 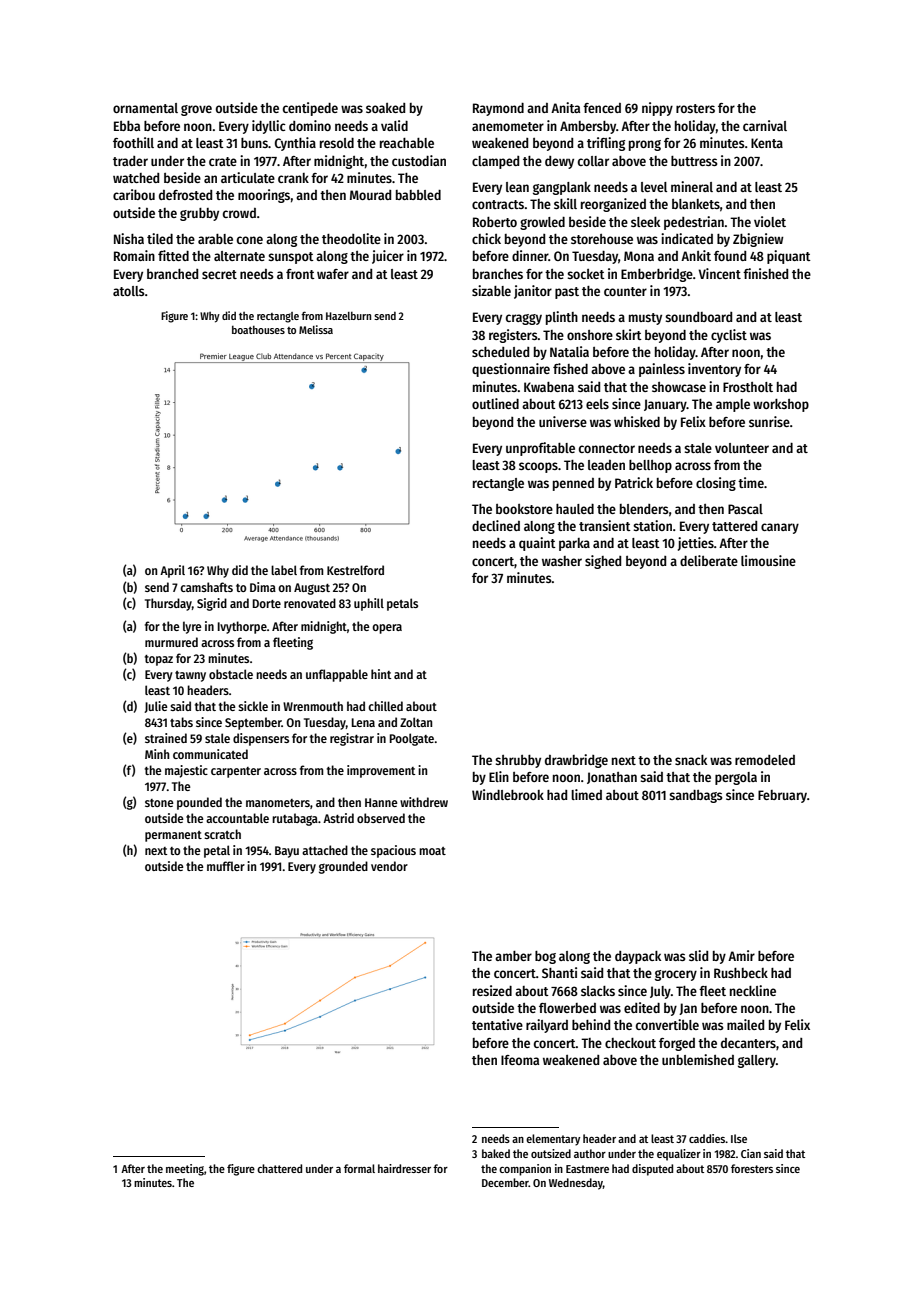 What do you see at coordinates (565, 107) in the screenshot?
I see `Anita` at bounding box center [565, 107].
